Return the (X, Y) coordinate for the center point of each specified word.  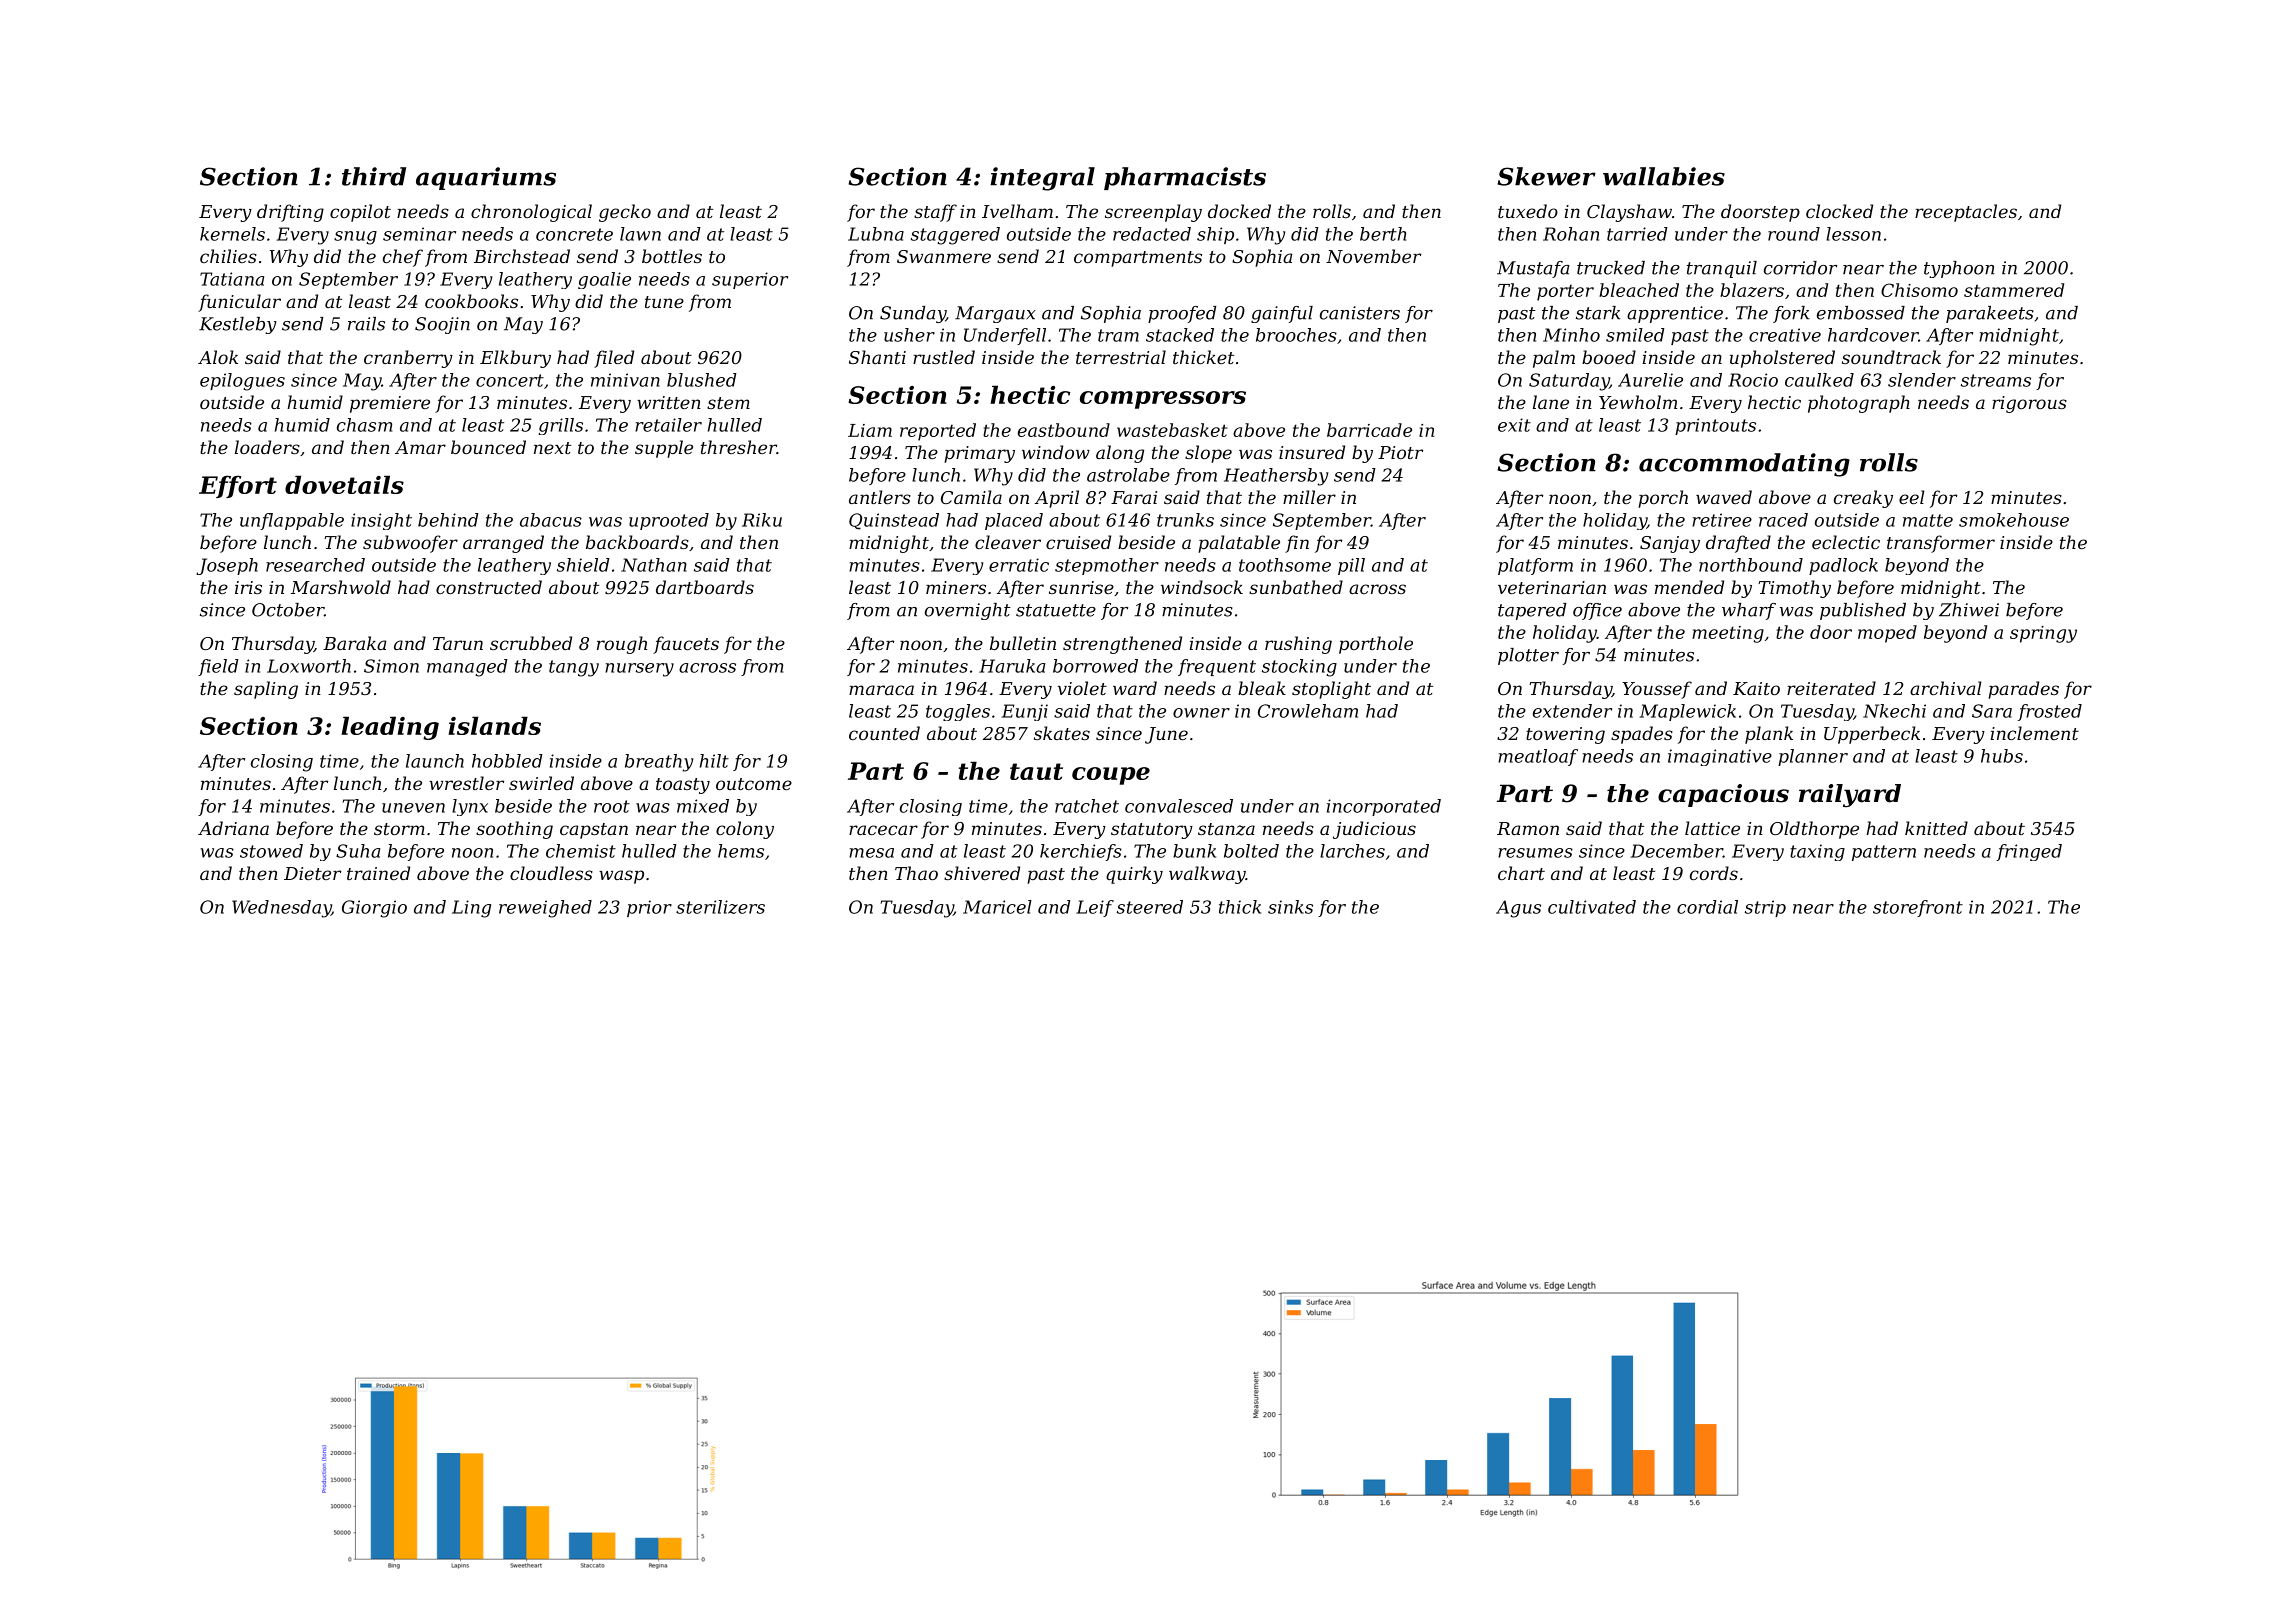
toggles (958, 712)
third (374, 176)
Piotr (1400, 452)
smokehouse (2014, 520)
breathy (659, 763)
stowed (271, 851)
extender (1572, 711)
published (1863, 611)
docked (1239, 211)
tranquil (1722, 269)
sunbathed (1296, 587)
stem (728, 403)
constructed (489, 587)
